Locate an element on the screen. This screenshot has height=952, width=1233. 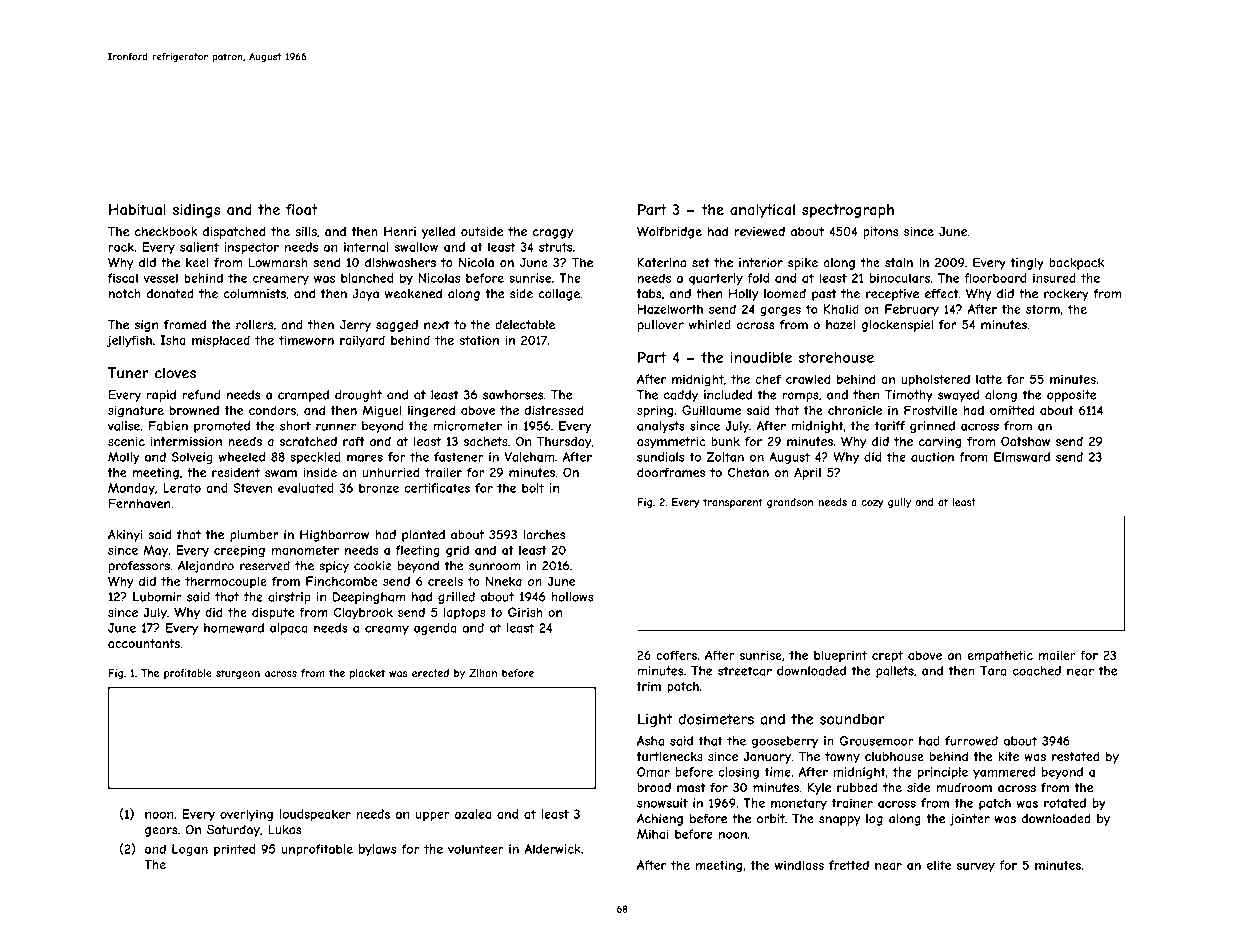
spectrograph is located at coordinates (848, 211).
